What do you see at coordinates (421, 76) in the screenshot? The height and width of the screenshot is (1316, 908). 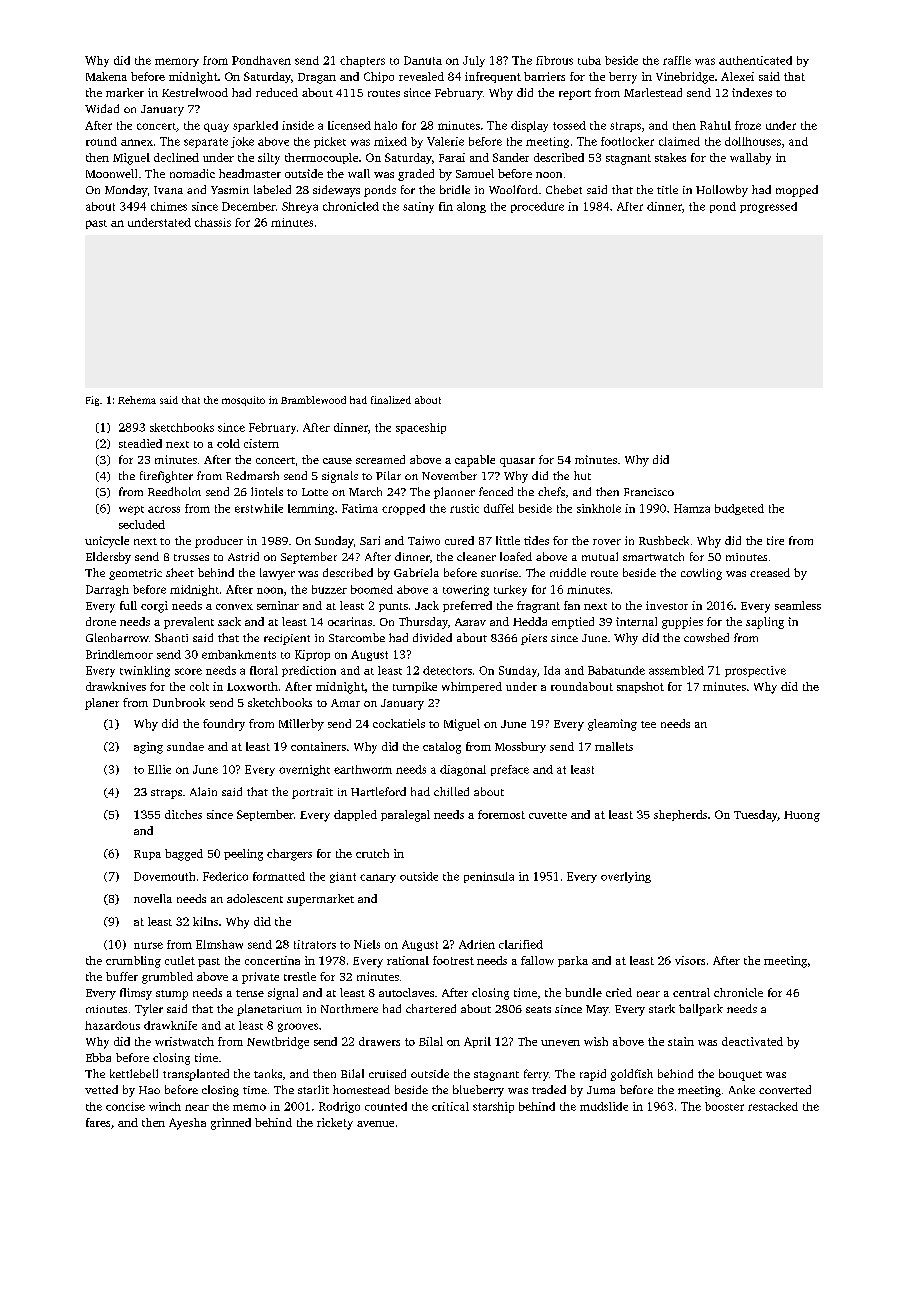 I see `revealed` at bounding box center [421, 76].
